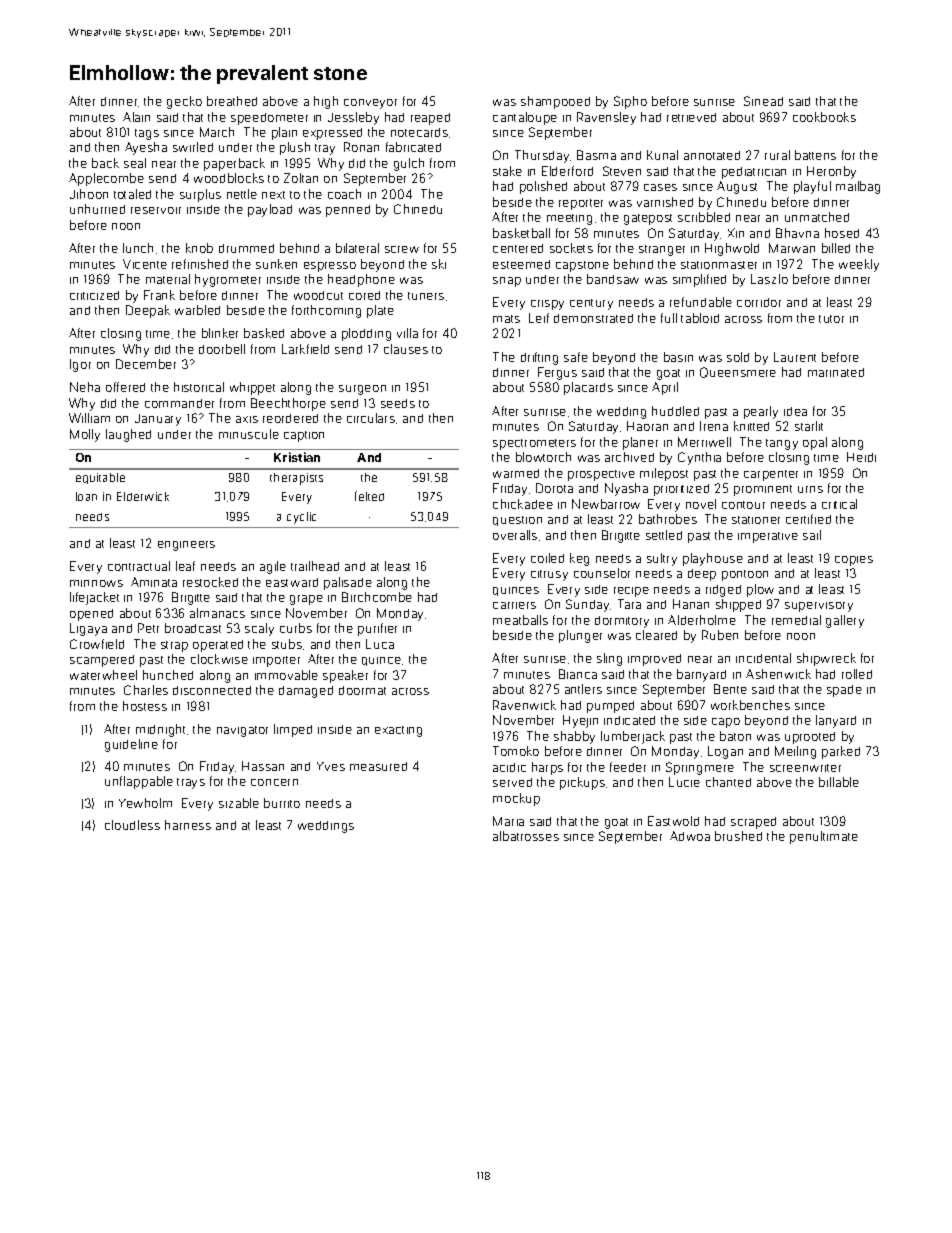 The height and width of the screenshot is (1233, 952). I want to click on conveyor, so click(370, 104).
